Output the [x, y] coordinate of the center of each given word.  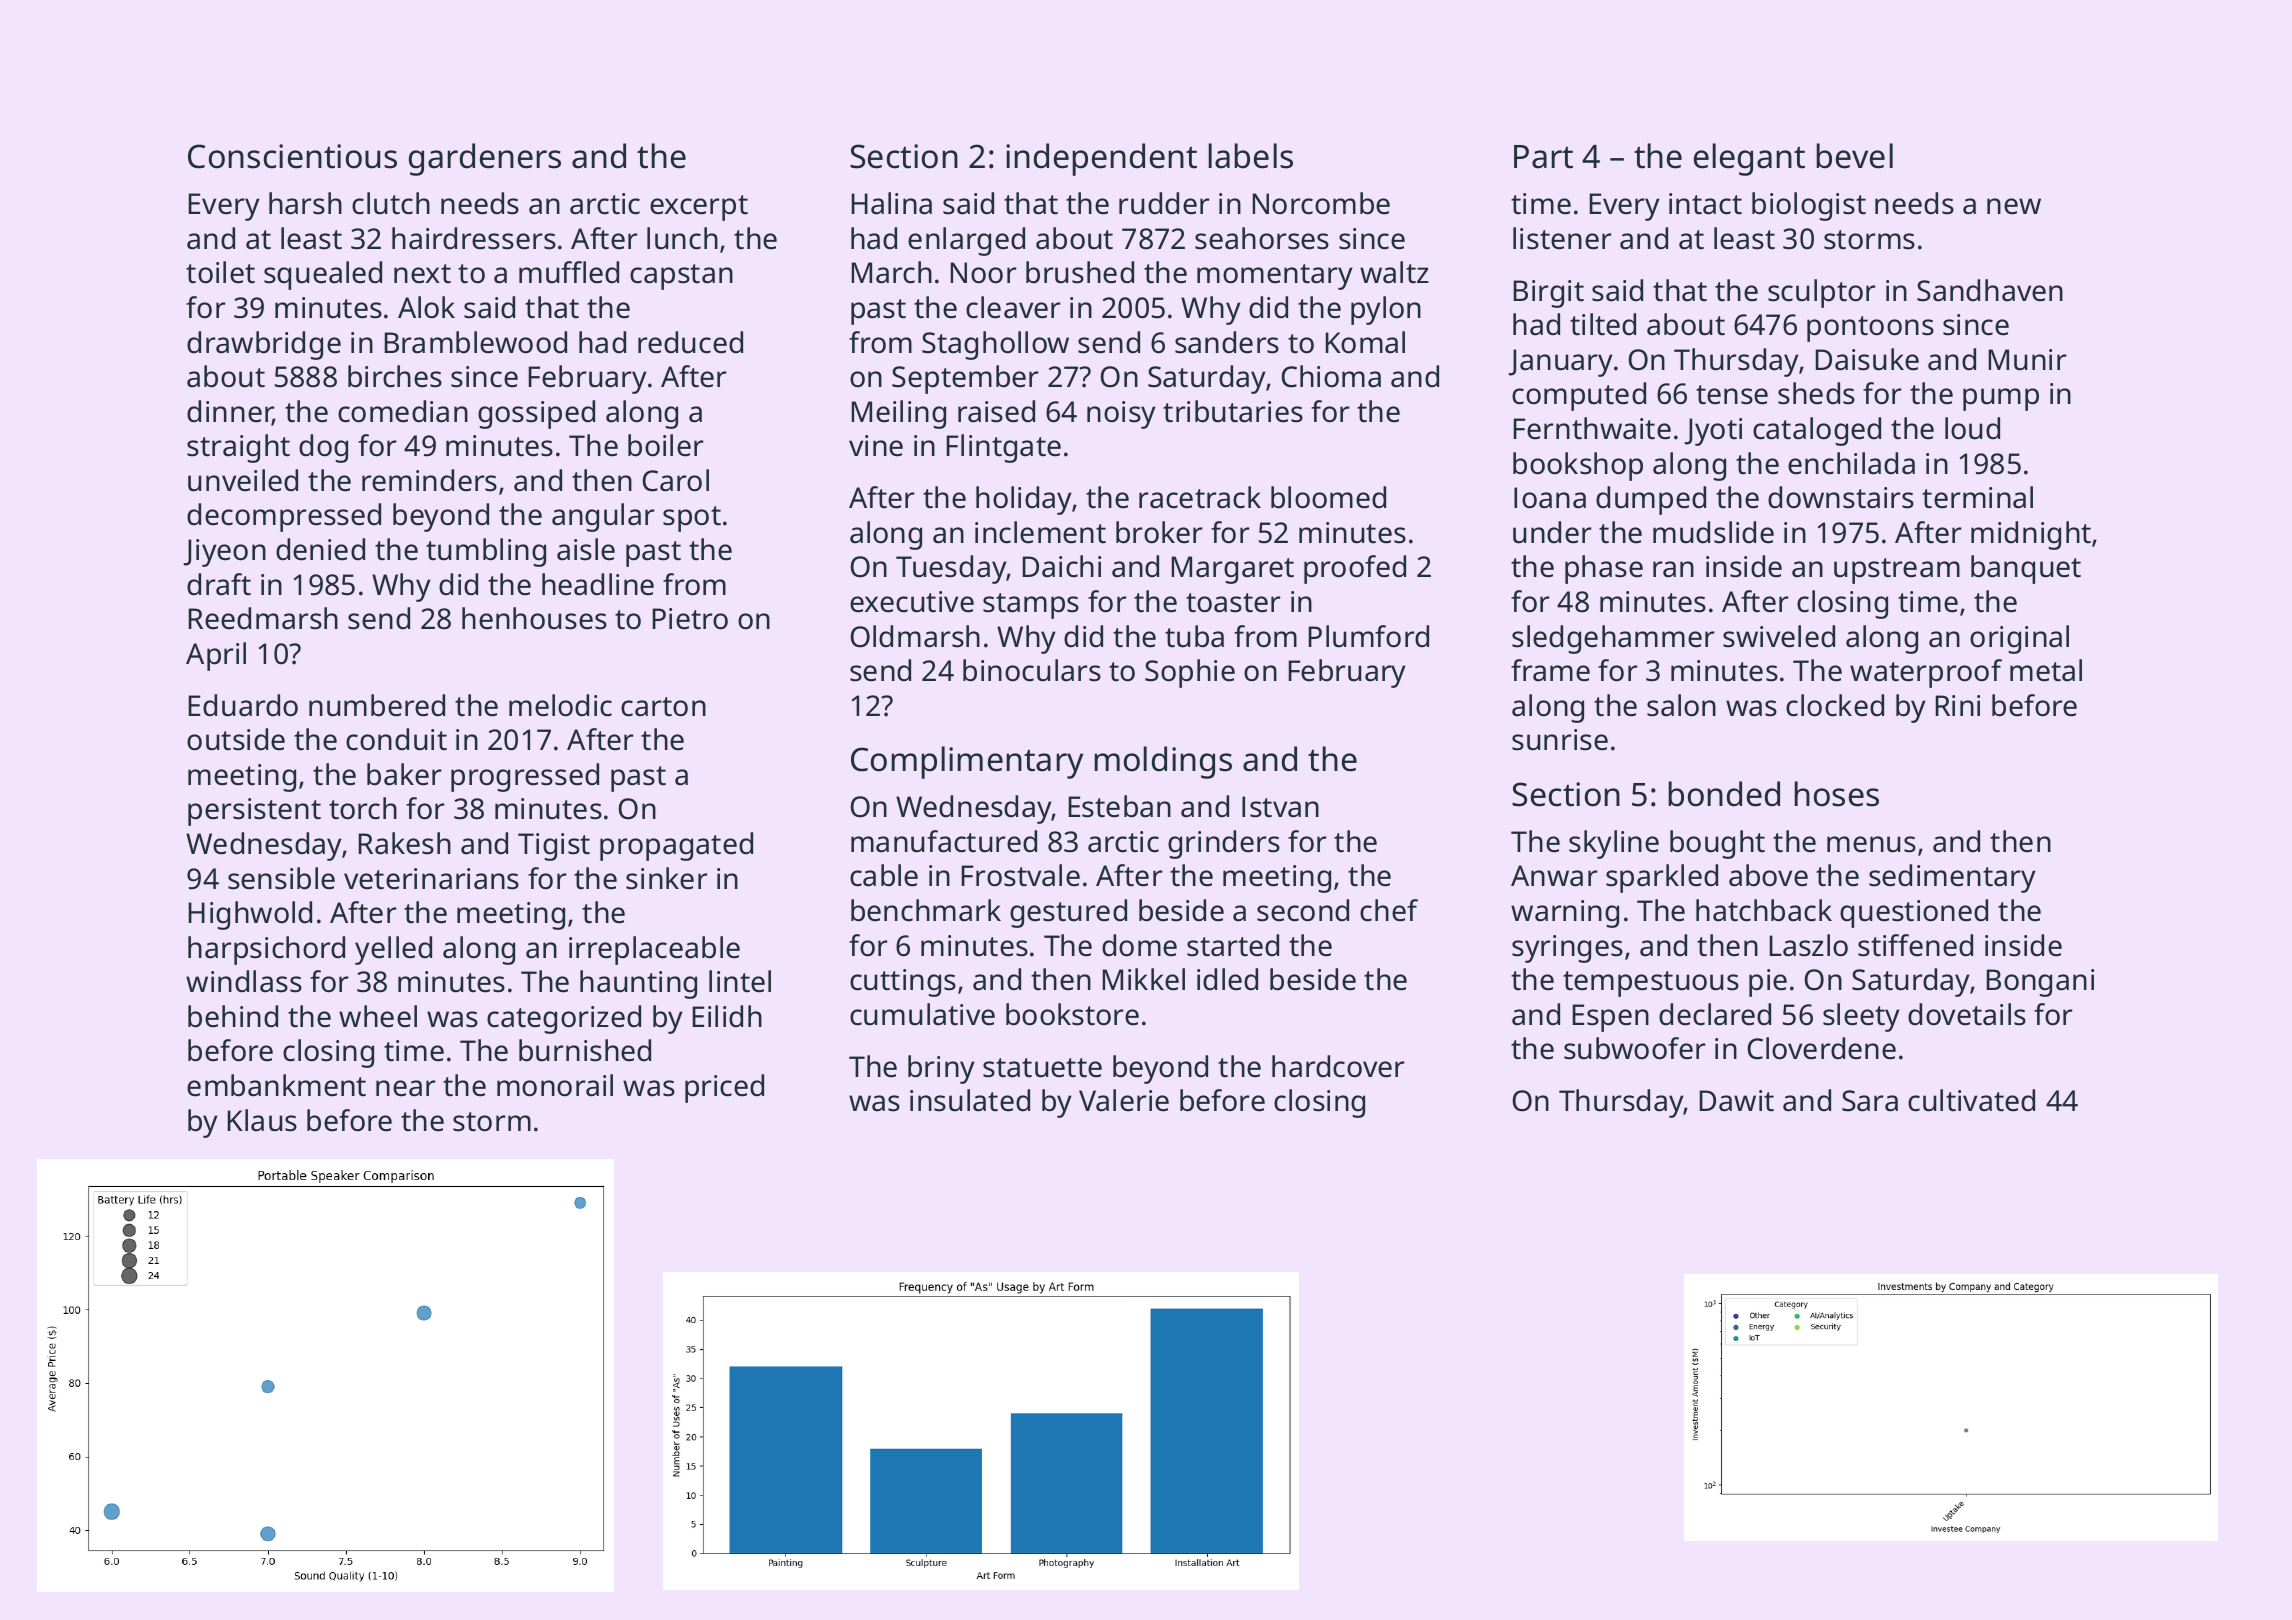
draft [219, 584]
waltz [1394, 272]
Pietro [690, 619]
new [2014, 206]
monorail [555, 1085]
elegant [1749, 159]
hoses [1836, 794]
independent [1101, 159]
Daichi [1062, 566]
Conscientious [292, 156]
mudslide [1713, 532]
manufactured [944, 841]
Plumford [1369, 636]
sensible [281, 878]
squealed [323, 275]
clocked [1835, 705]
